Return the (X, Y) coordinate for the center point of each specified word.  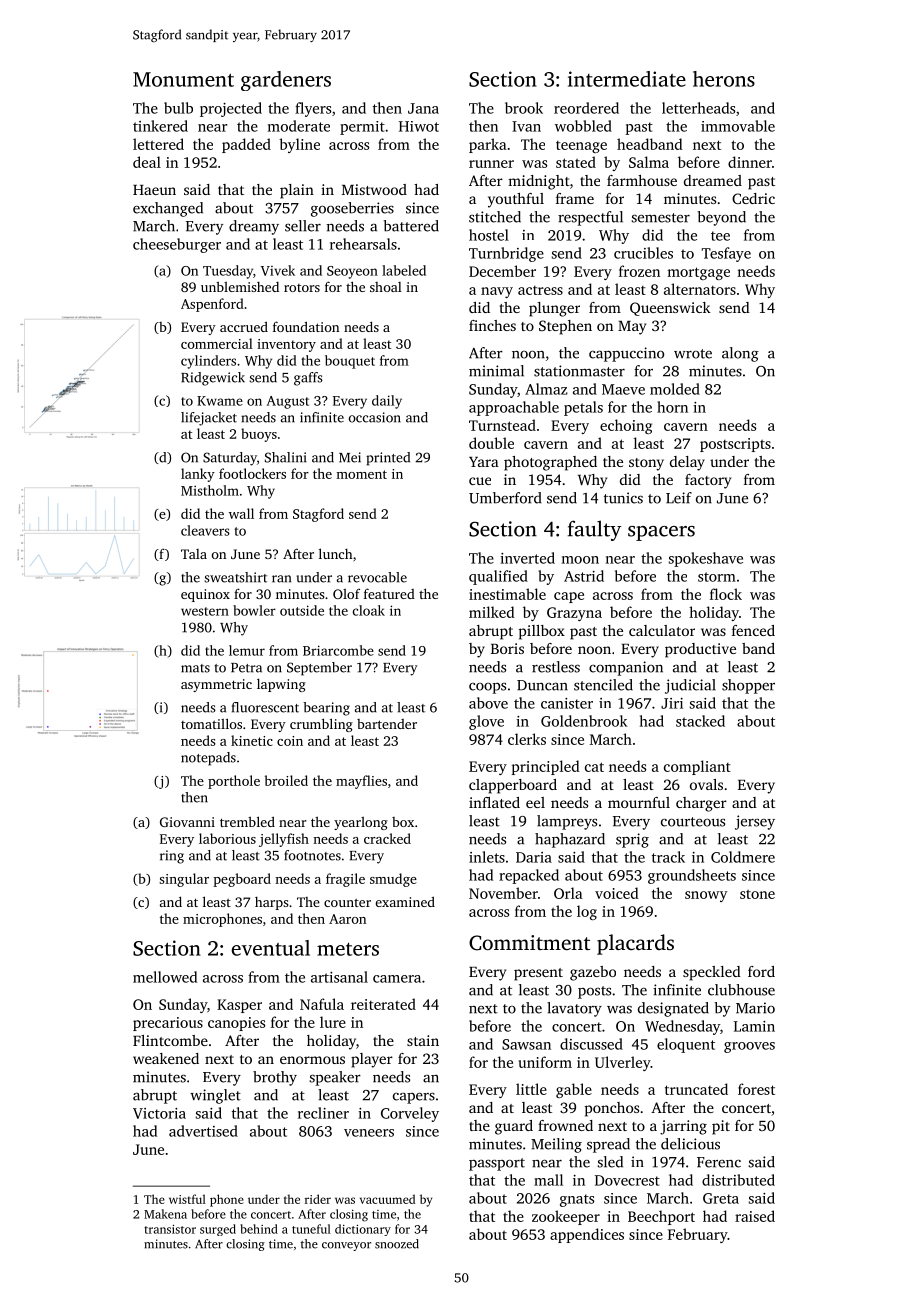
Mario (755, 1008)
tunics (623, 498)
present (538, 974)
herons (724, 79)
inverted (528, 558)
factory (708, 481)
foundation (306, 326)
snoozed (397, 1244)
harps (271, 903)
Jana (423, 108)
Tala (194, 554)
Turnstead (502, 425)
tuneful (311, 1229)
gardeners (286, 81)
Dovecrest (627, 1180)
